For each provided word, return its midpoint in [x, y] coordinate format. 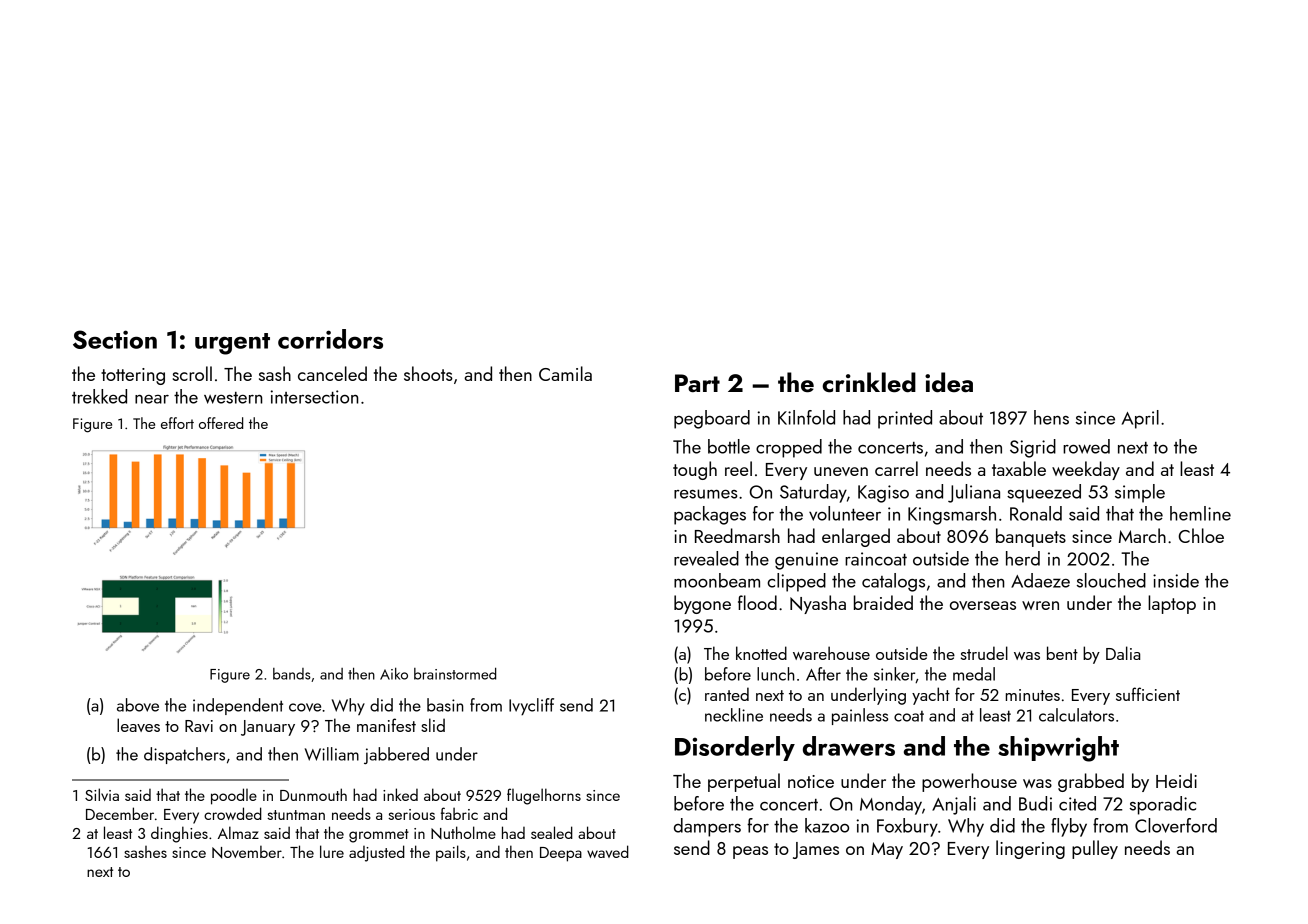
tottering [133, 376]
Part [697, 383]
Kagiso [883, 494]
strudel [984, 653]
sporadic [1163, 805]
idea [949, 382]
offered [221, 423]
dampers [707, 827]
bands [292, 674]
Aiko [394, 673]
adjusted [377, 853]
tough [695, 470]
